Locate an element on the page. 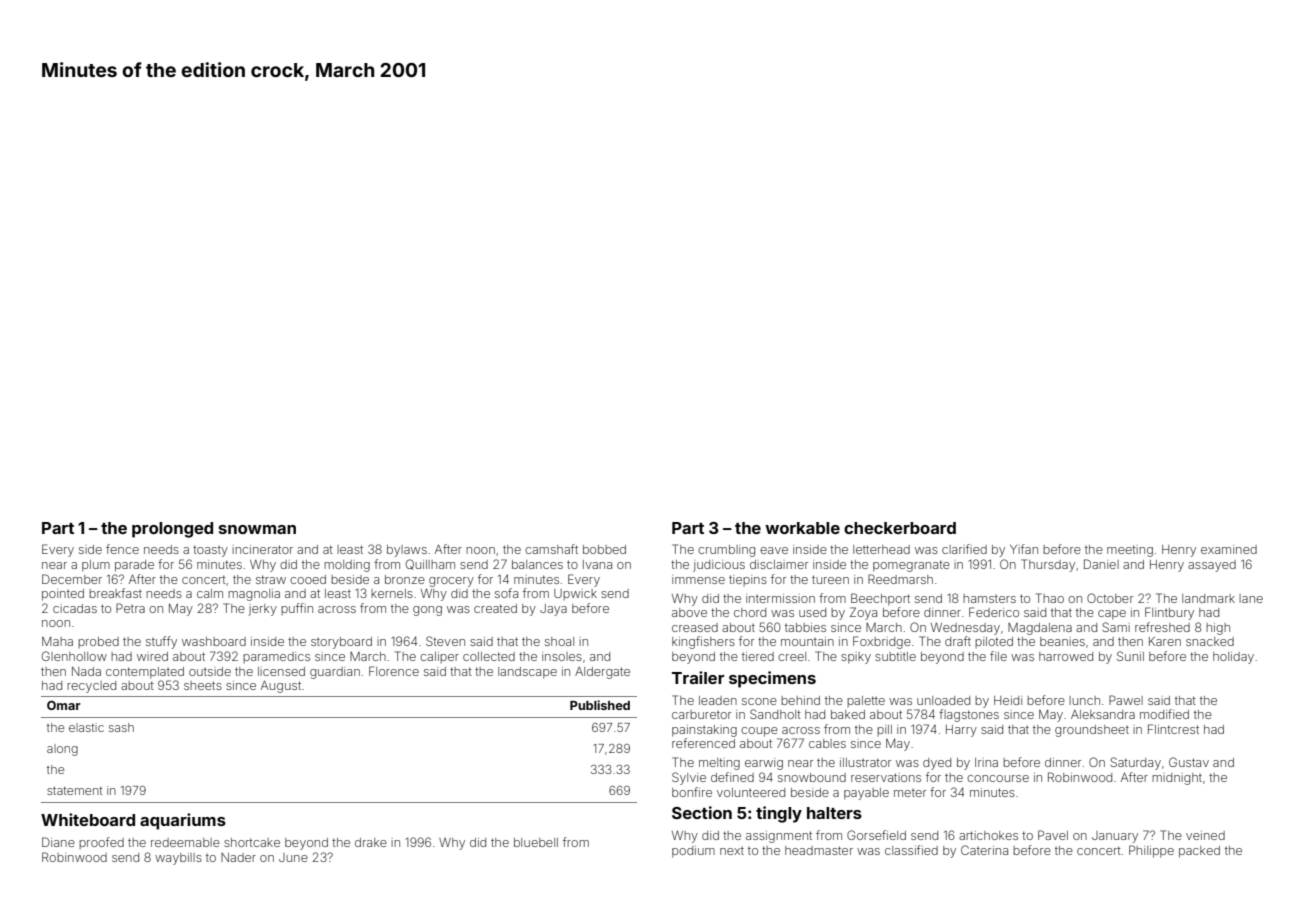 This document has height=924, width=1308. podium is located at coordinates (693, 852).
